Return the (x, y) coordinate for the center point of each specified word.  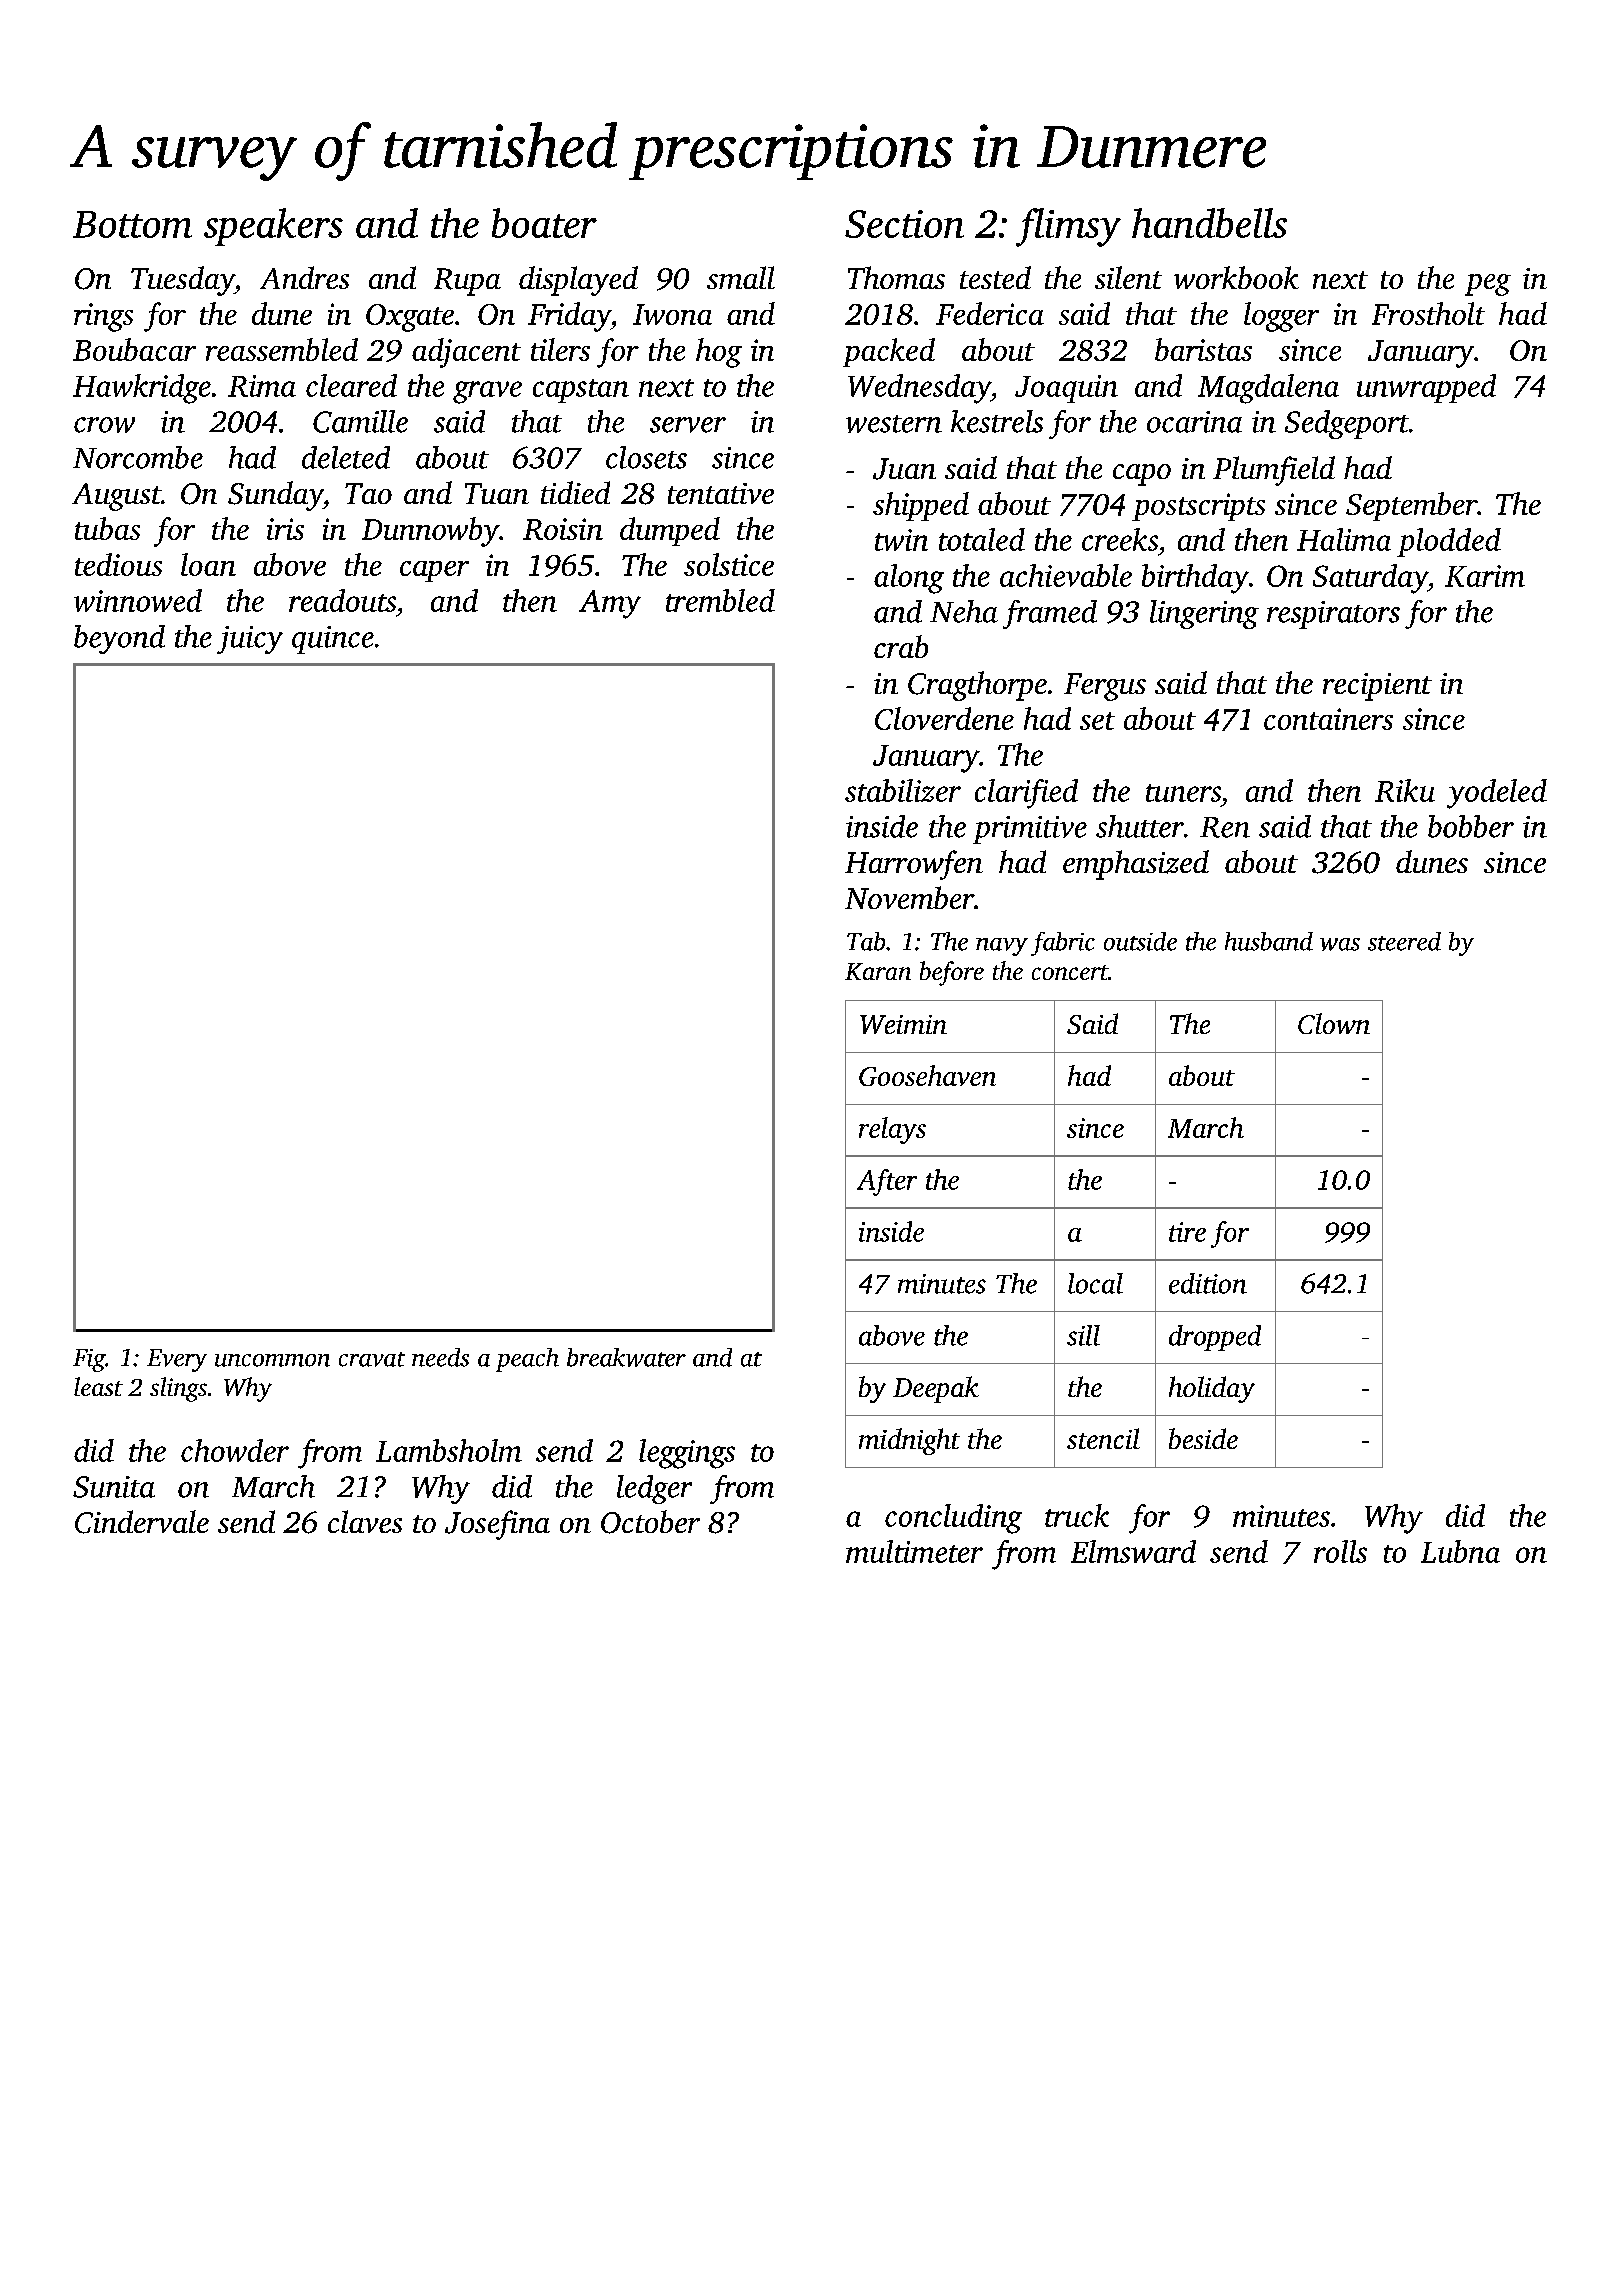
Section (904, 224)
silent (1128, 277)
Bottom (132, 224)
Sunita (114, 1487)
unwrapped (1426, 388)
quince (333, 640)
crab (901, 646)
